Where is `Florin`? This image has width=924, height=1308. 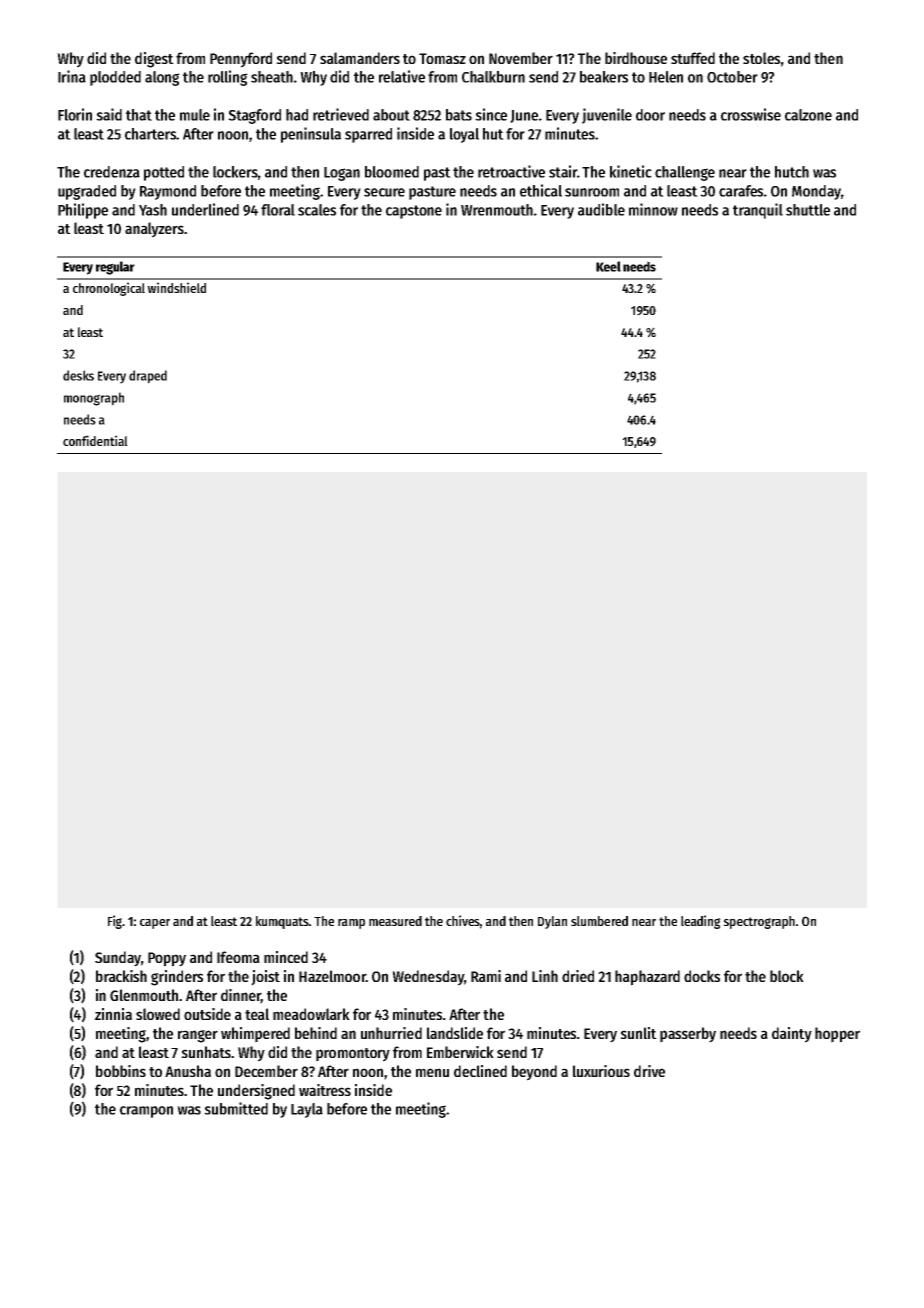 Florin is located at coordinates (75, 114).
